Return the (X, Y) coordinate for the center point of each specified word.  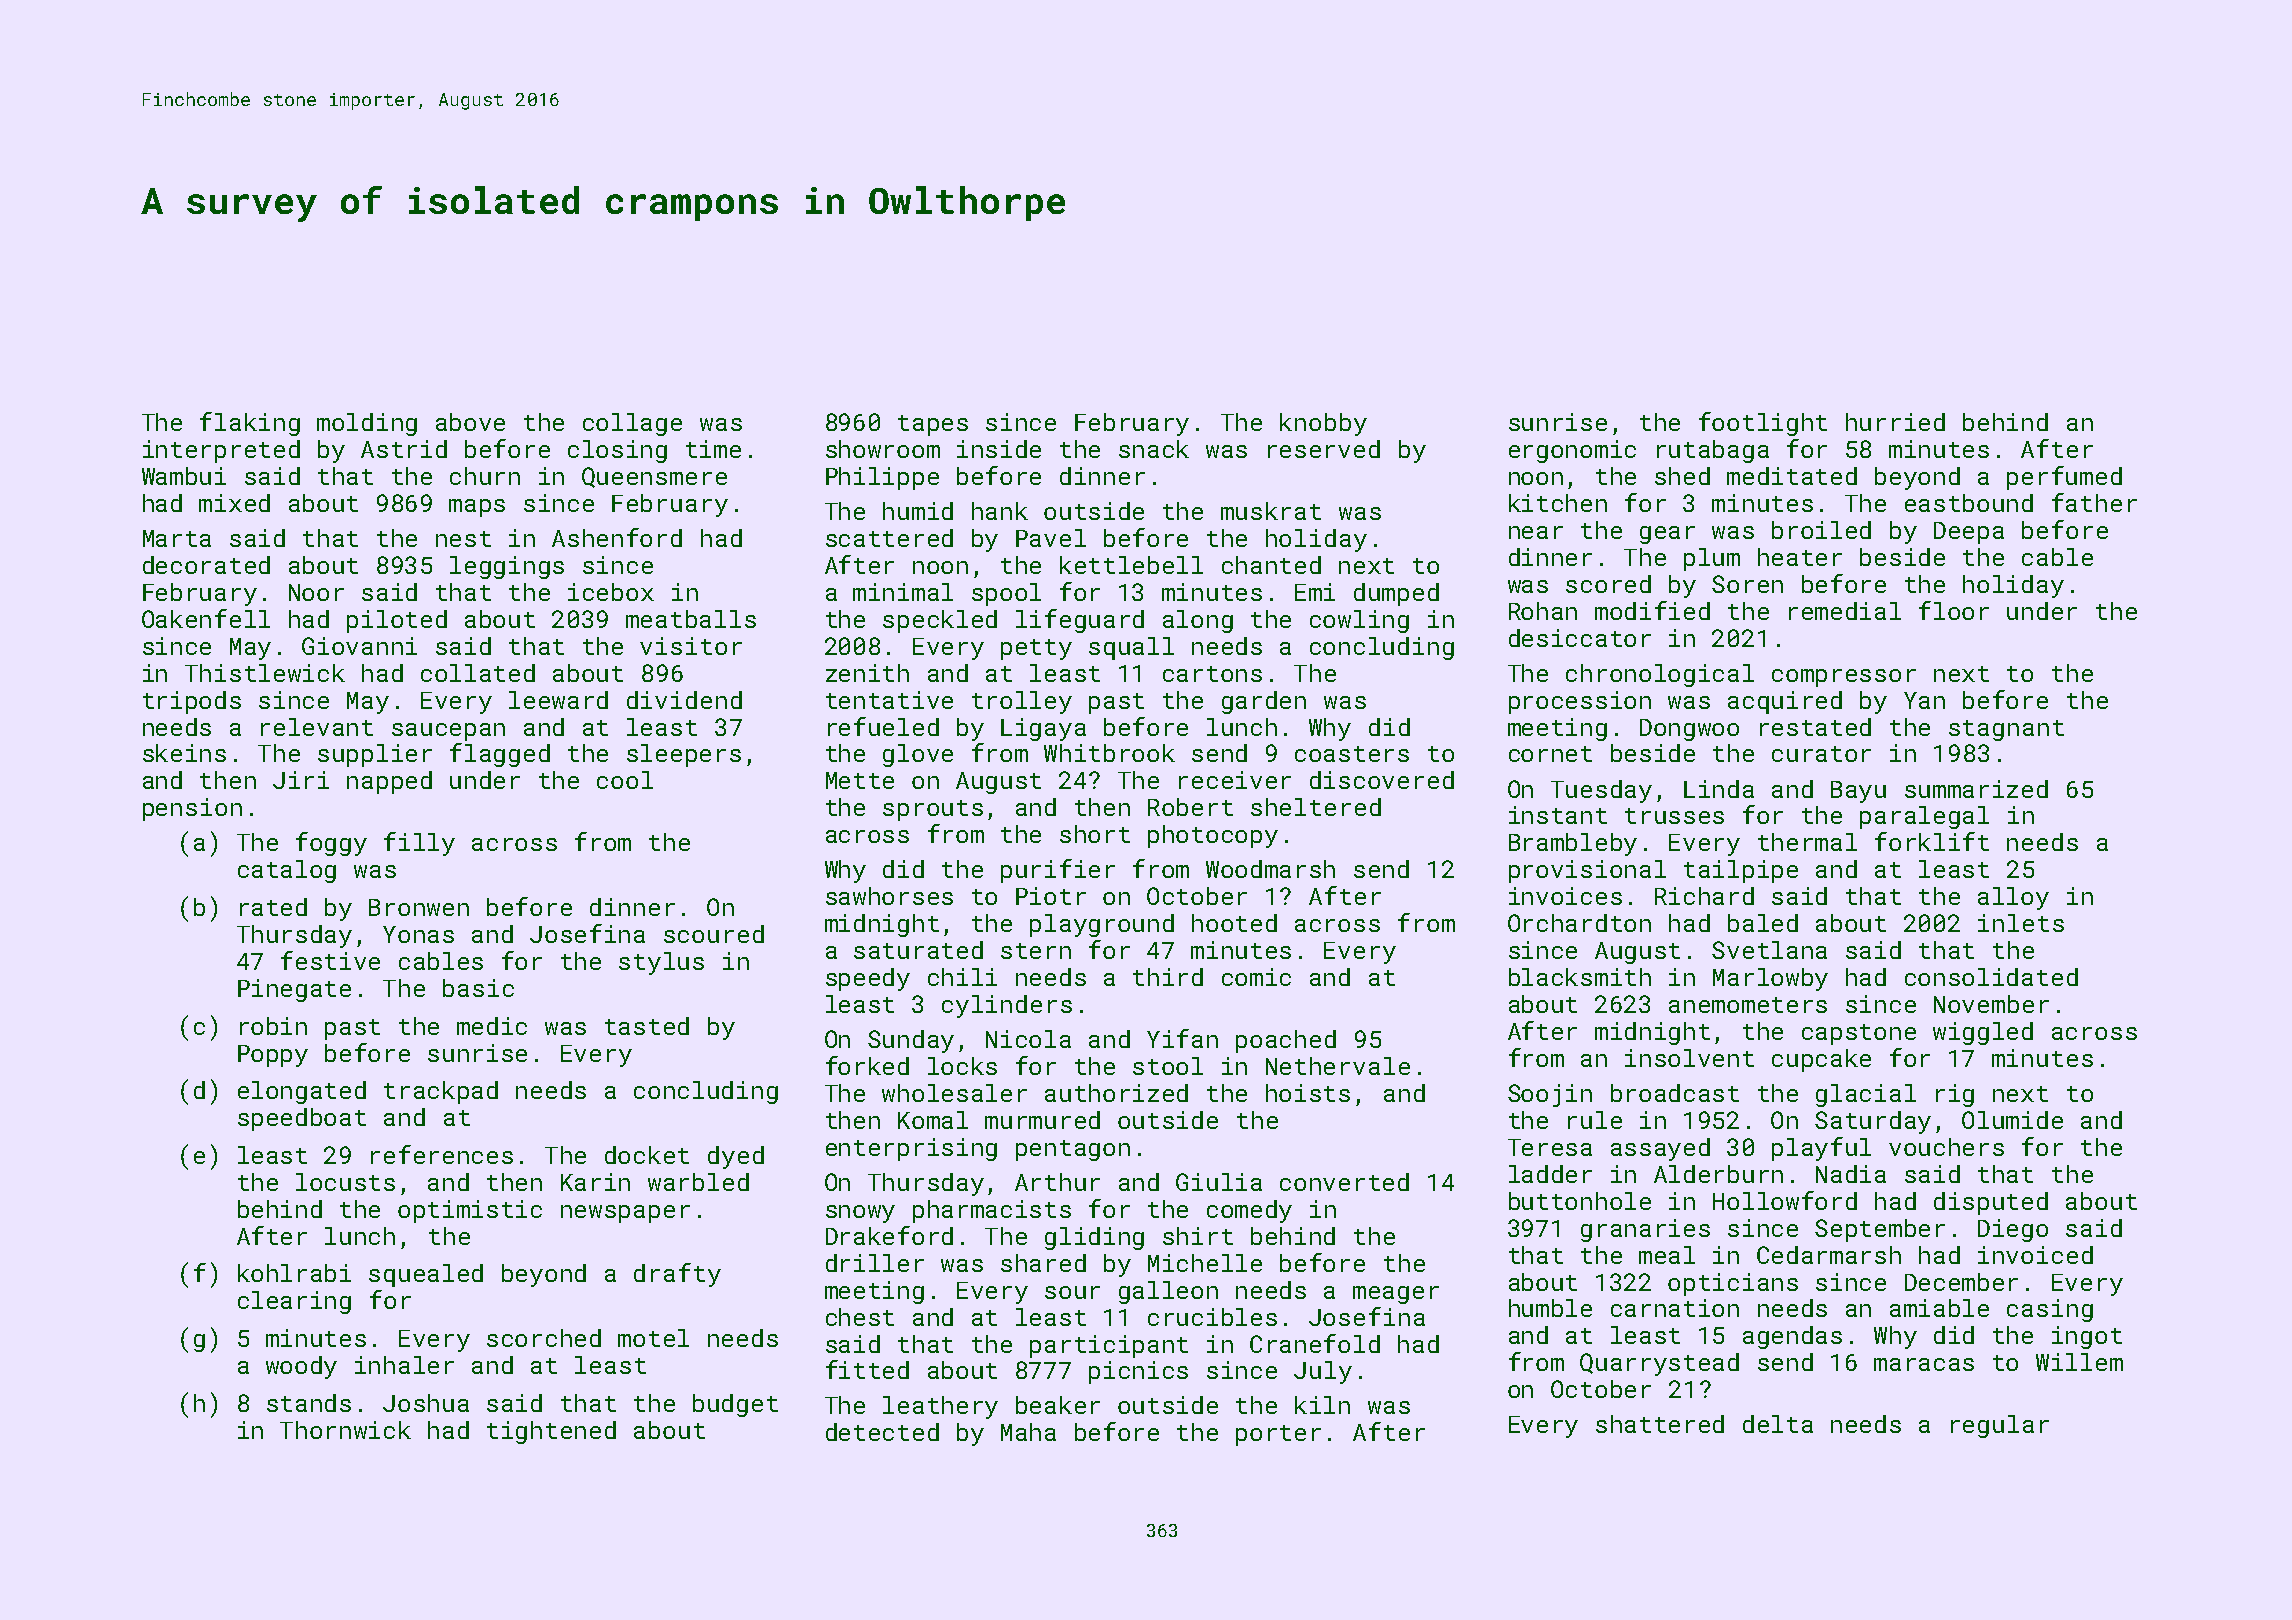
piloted (397, 621)
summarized (1976, 789)
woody (301, 1367)
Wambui (184, 476)
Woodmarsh (1270, 869)
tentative (889, 700)
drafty (677, 1275)
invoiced (2035, 1255)
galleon (1168, 1292)
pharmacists (992, 1211)
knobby (1323, 424)
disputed (1991, 1203)
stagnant (2006, 730)
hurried (1895, 422)
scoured (714, 934)
